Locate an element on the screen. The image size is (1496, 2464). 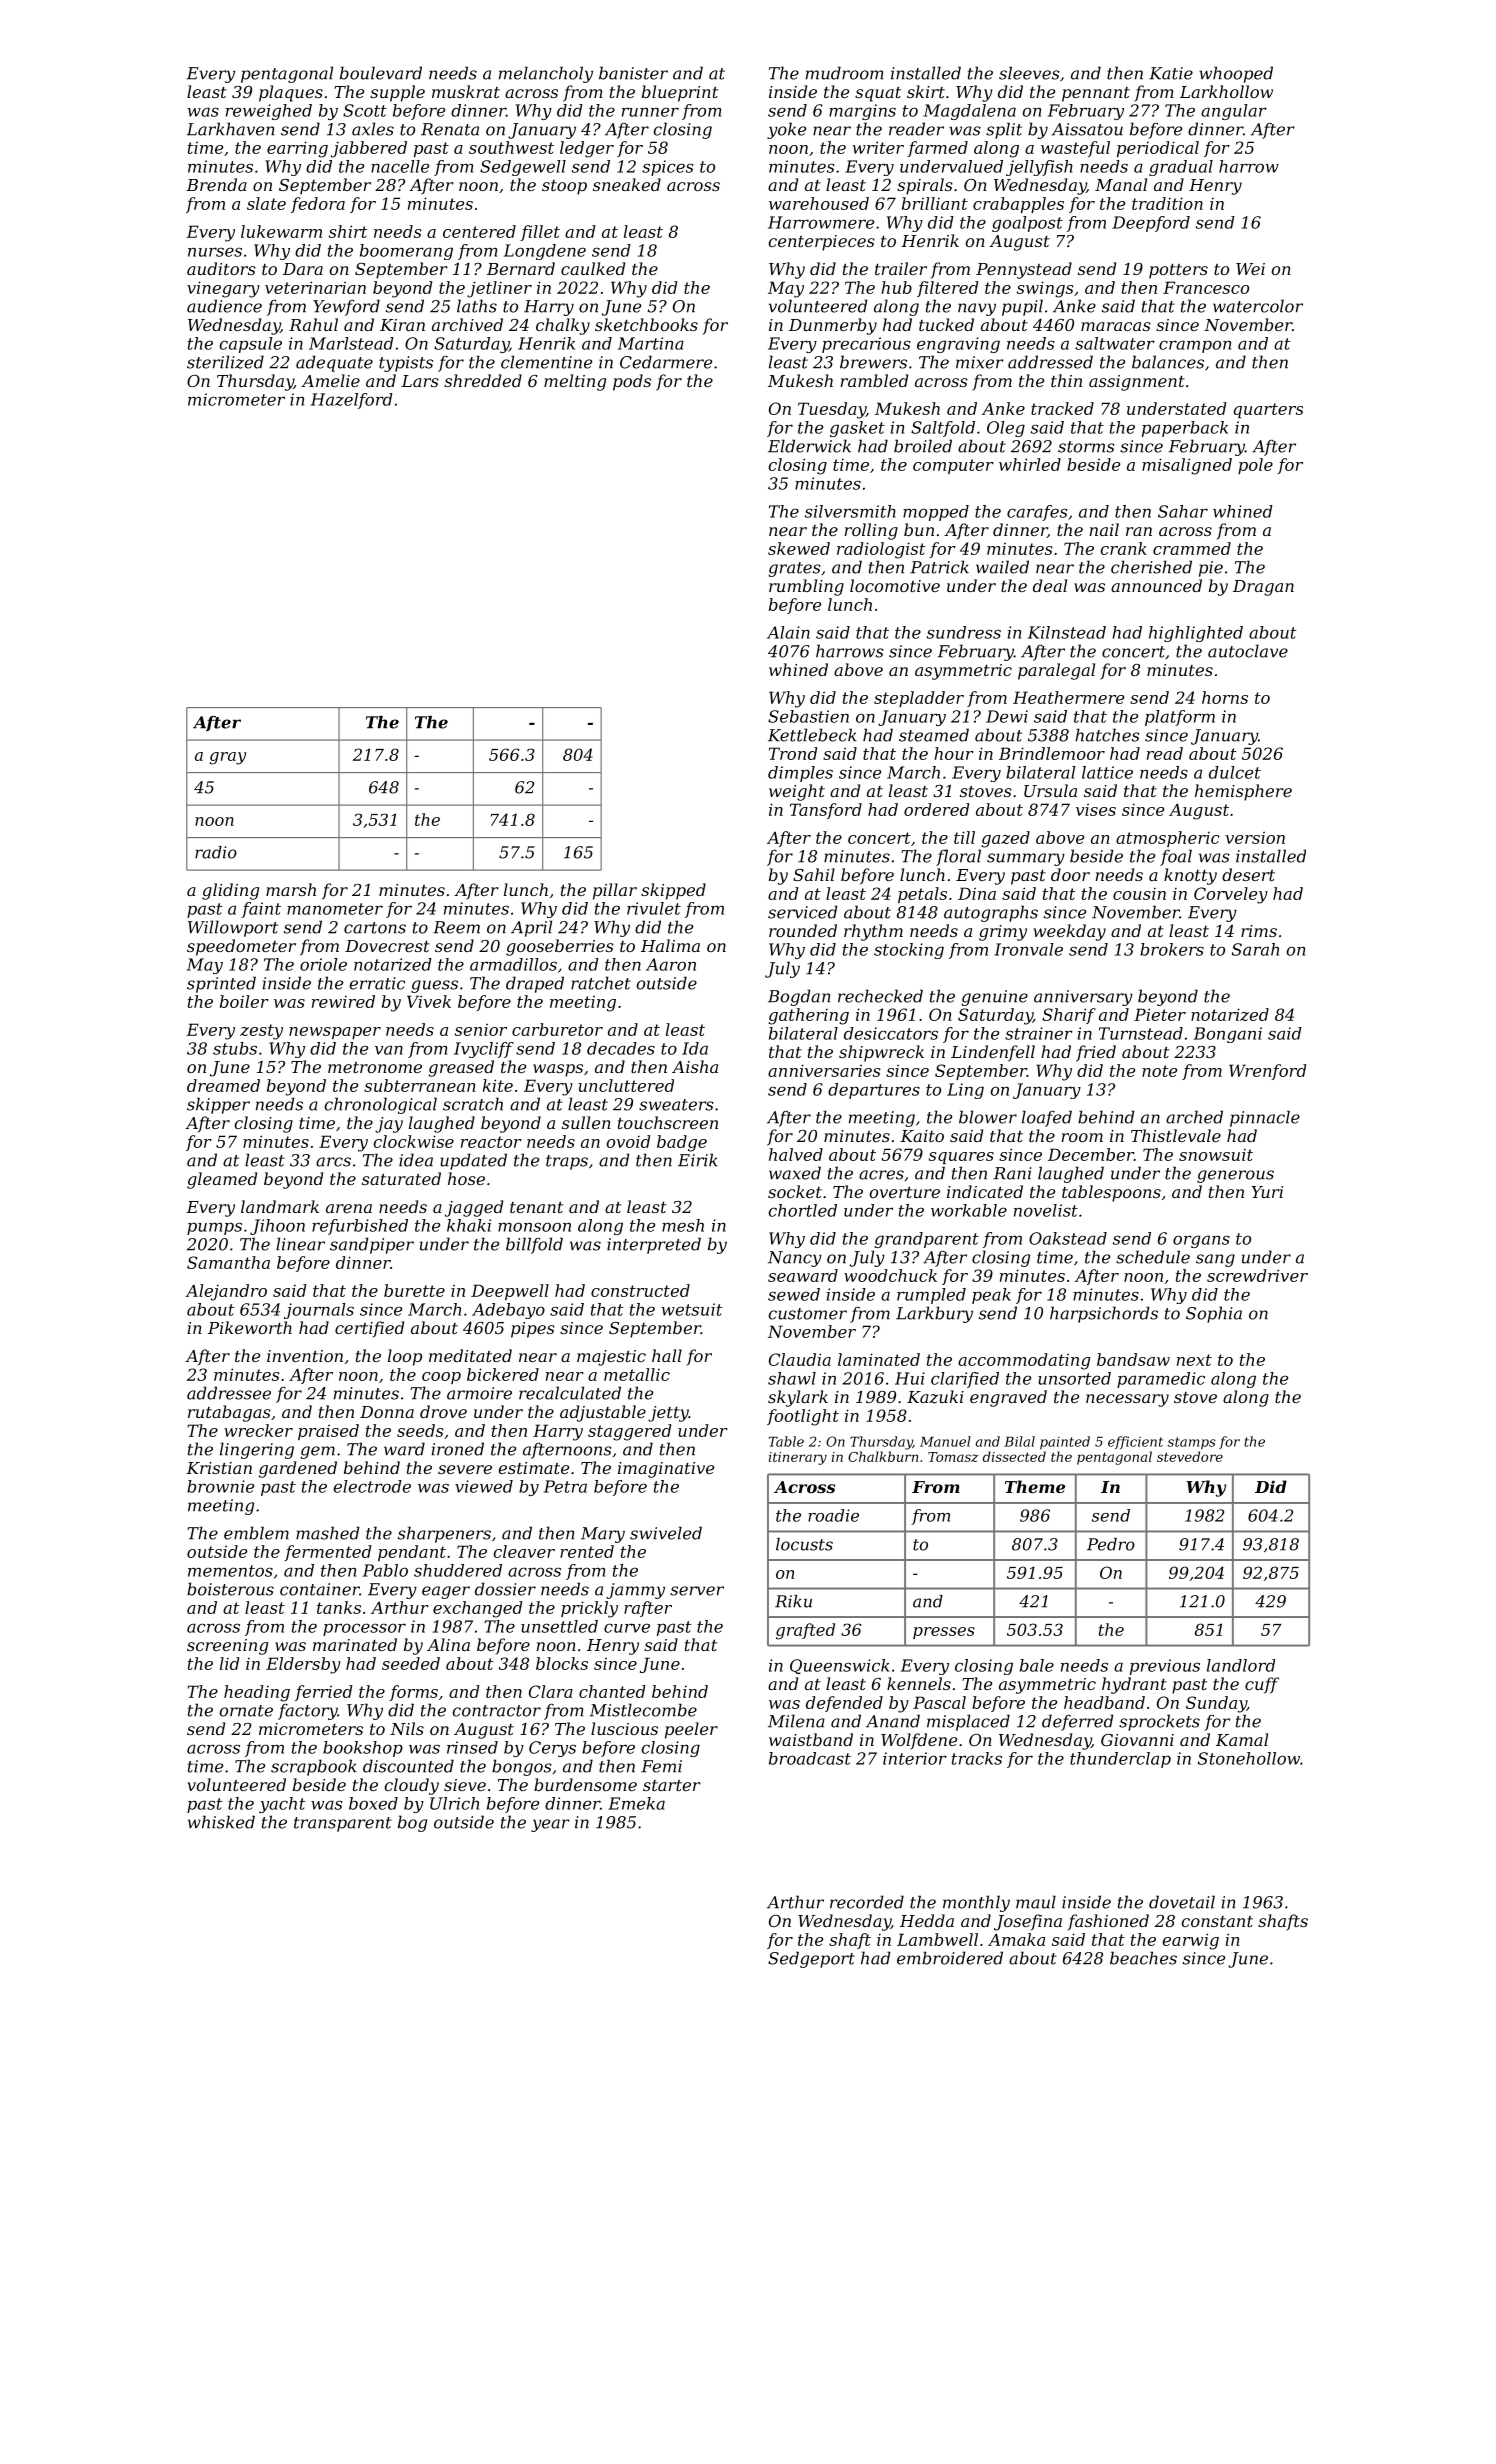
serviced is located at coordinates (803, 912).
